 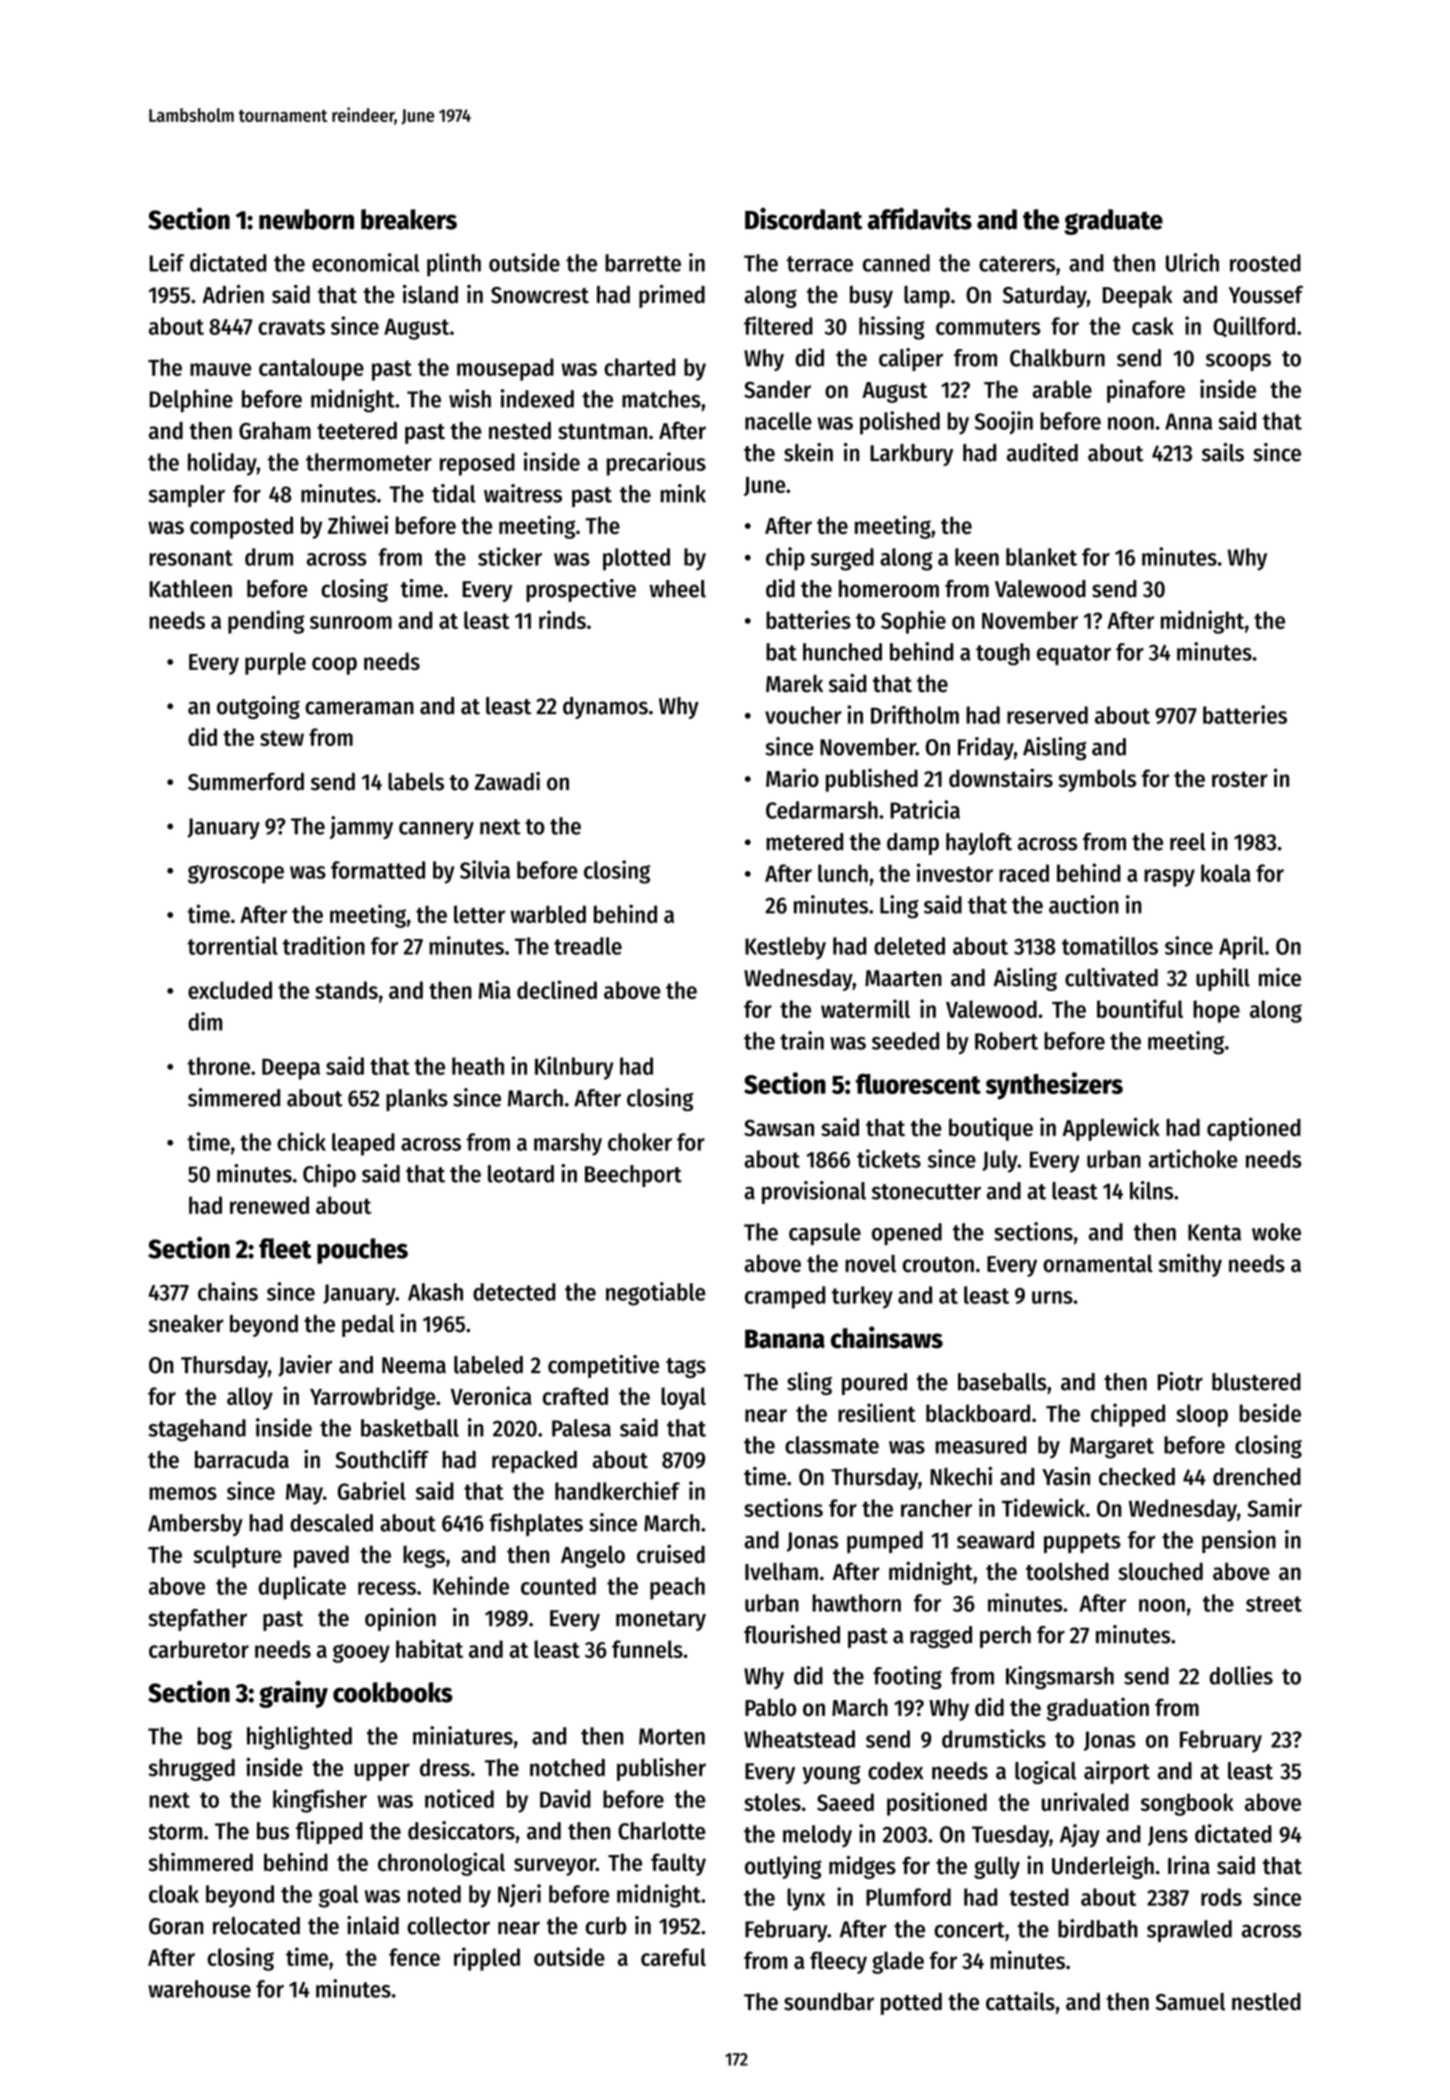 What do you see at coordinates (1223, 452) in the screenshot?
I see `sails` at bounding box center [1223, 452].
